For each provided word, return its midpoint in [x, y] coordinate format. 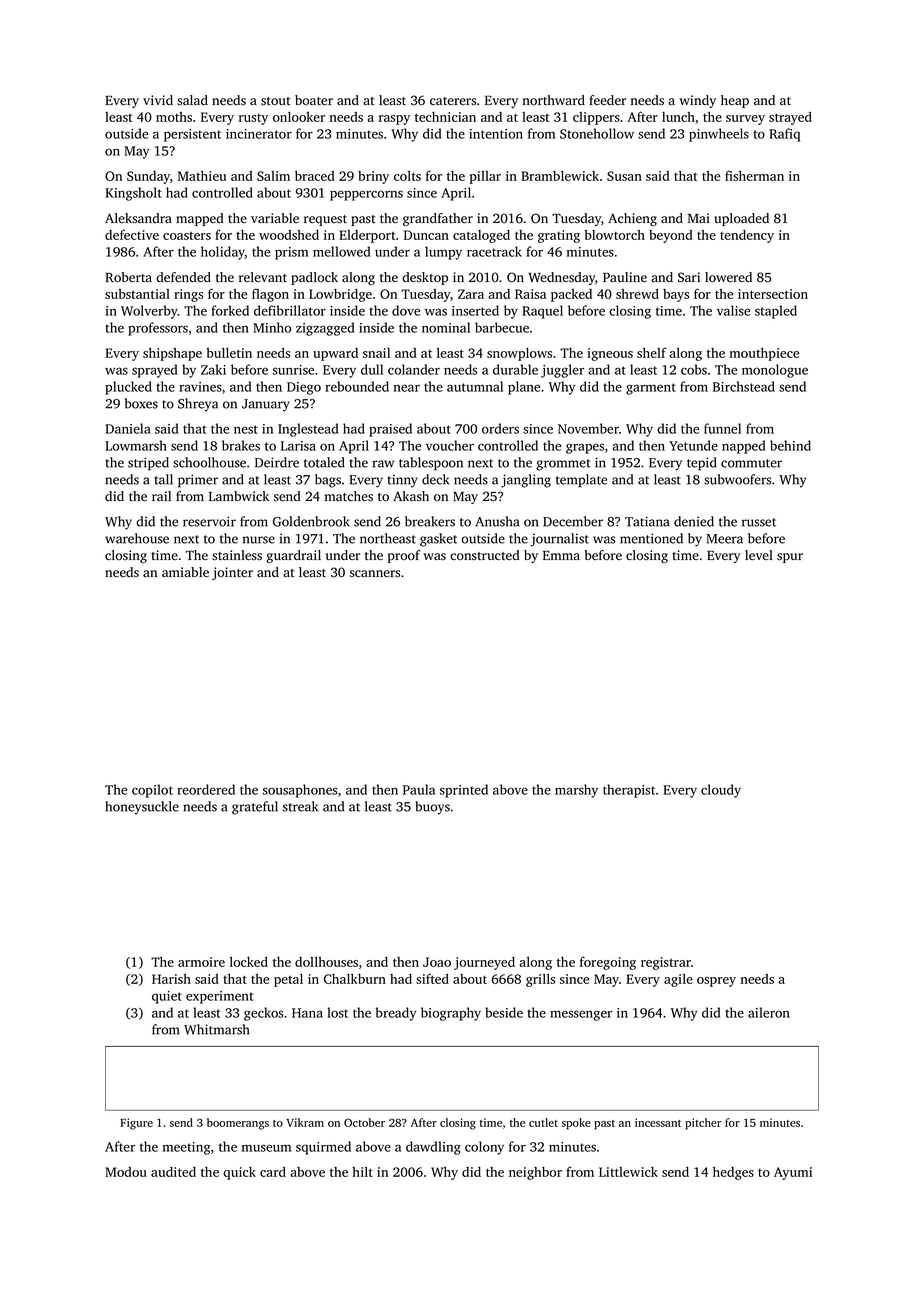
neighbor [535, 1173]
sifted [432, 978]
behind [790, 445]
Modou [126, 1172]
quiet [167, 997]
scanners [375, 574]
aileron [769, 1012]
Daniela [128, 428]
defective [132, 234]
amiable [185, 572]
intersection [773, 294]
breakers [430, 521]
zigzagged [325, 329]
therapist [629, 791]
